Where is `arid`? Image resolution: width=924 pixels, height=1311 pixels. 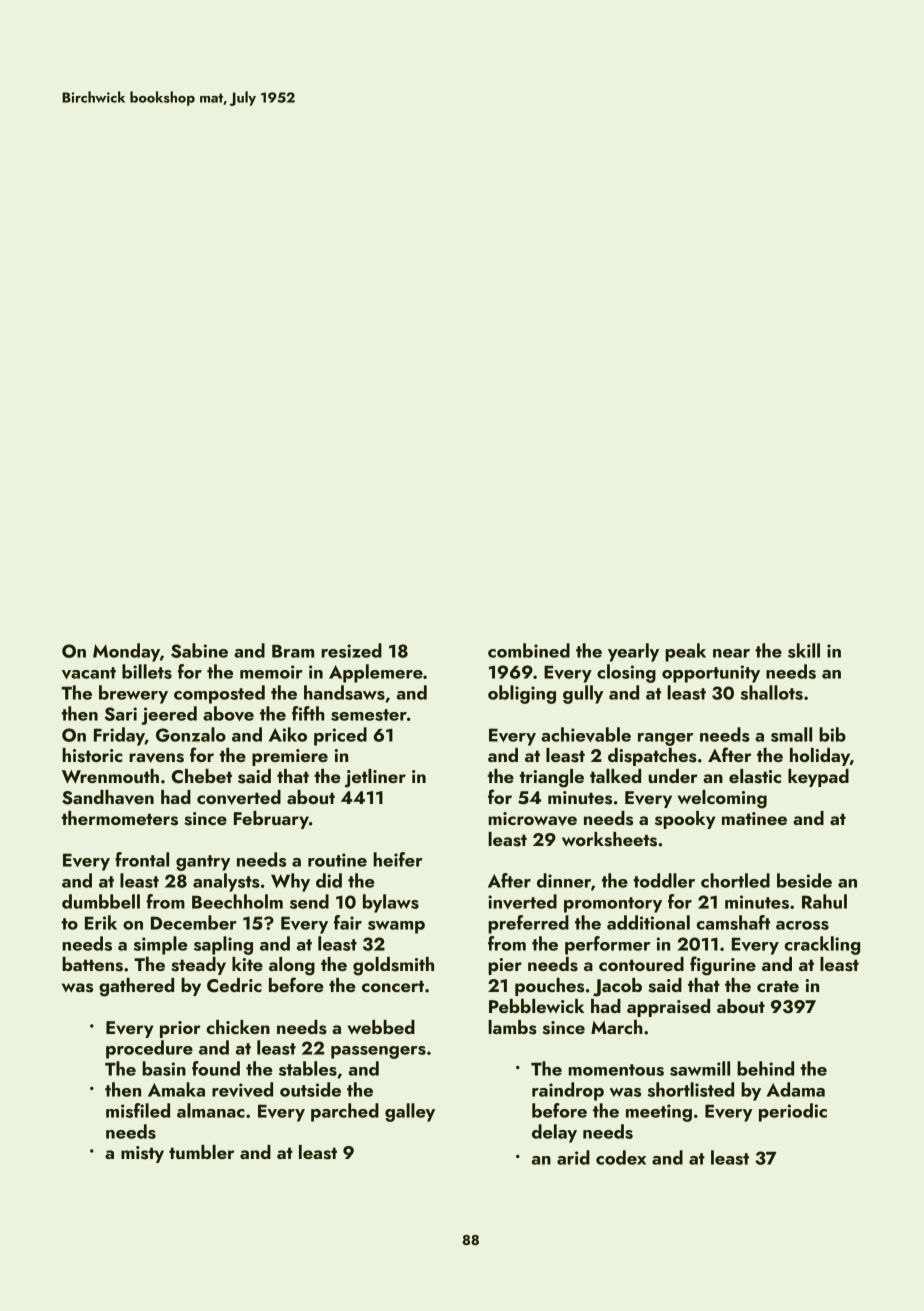
arid is located at coordinates (573, 1157).
